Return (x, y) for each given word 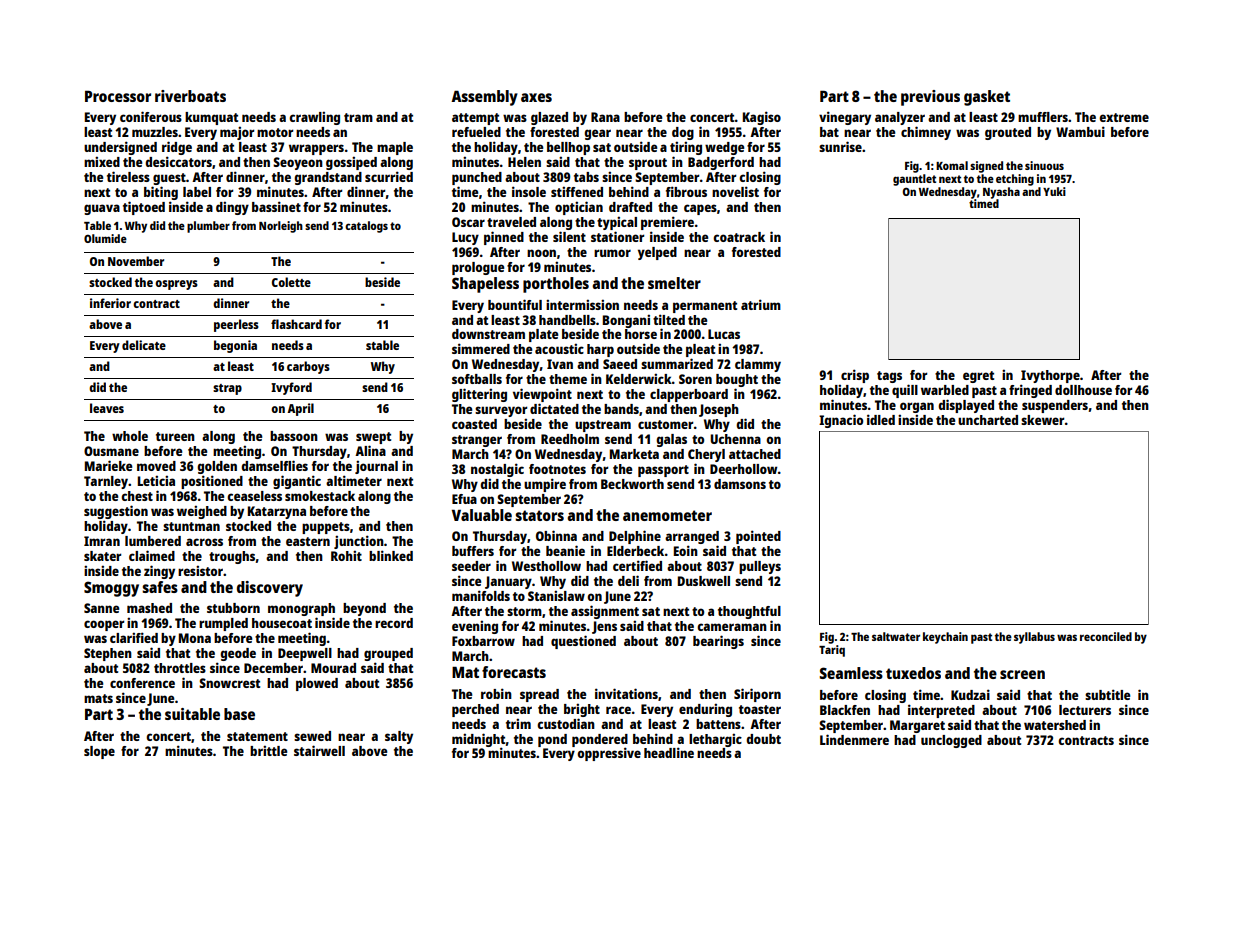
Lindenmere (854, 739)
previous (930, 98)
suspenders (1055, 406)
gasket (987, 98)
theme (568, 379)
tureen (175, 436)
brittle (268, 750)
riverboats (190, 96)
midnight (479, 740)
